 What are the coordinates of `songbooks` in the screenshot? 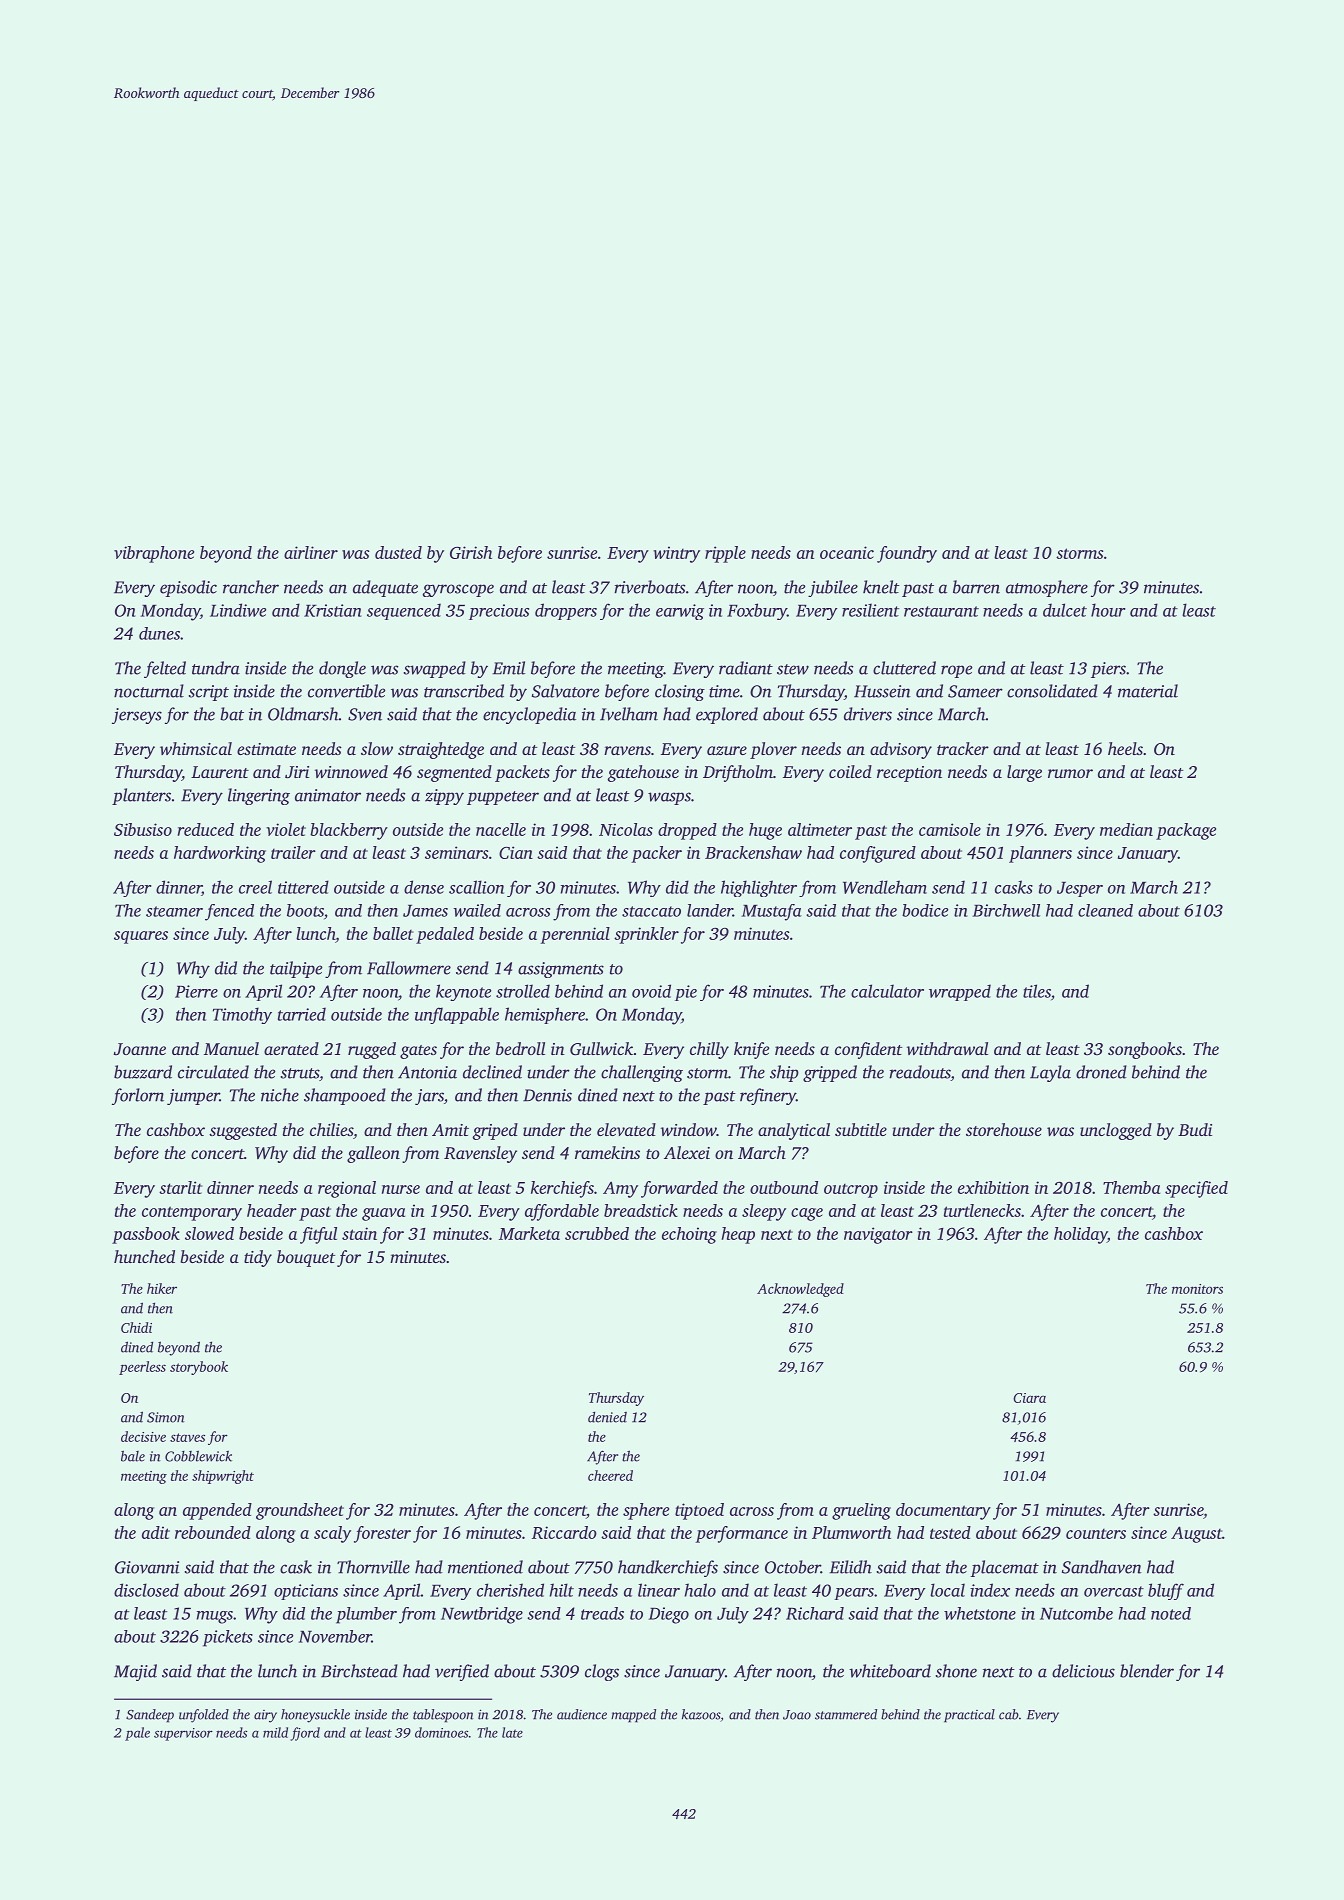 It's located at (1145, 1050).
